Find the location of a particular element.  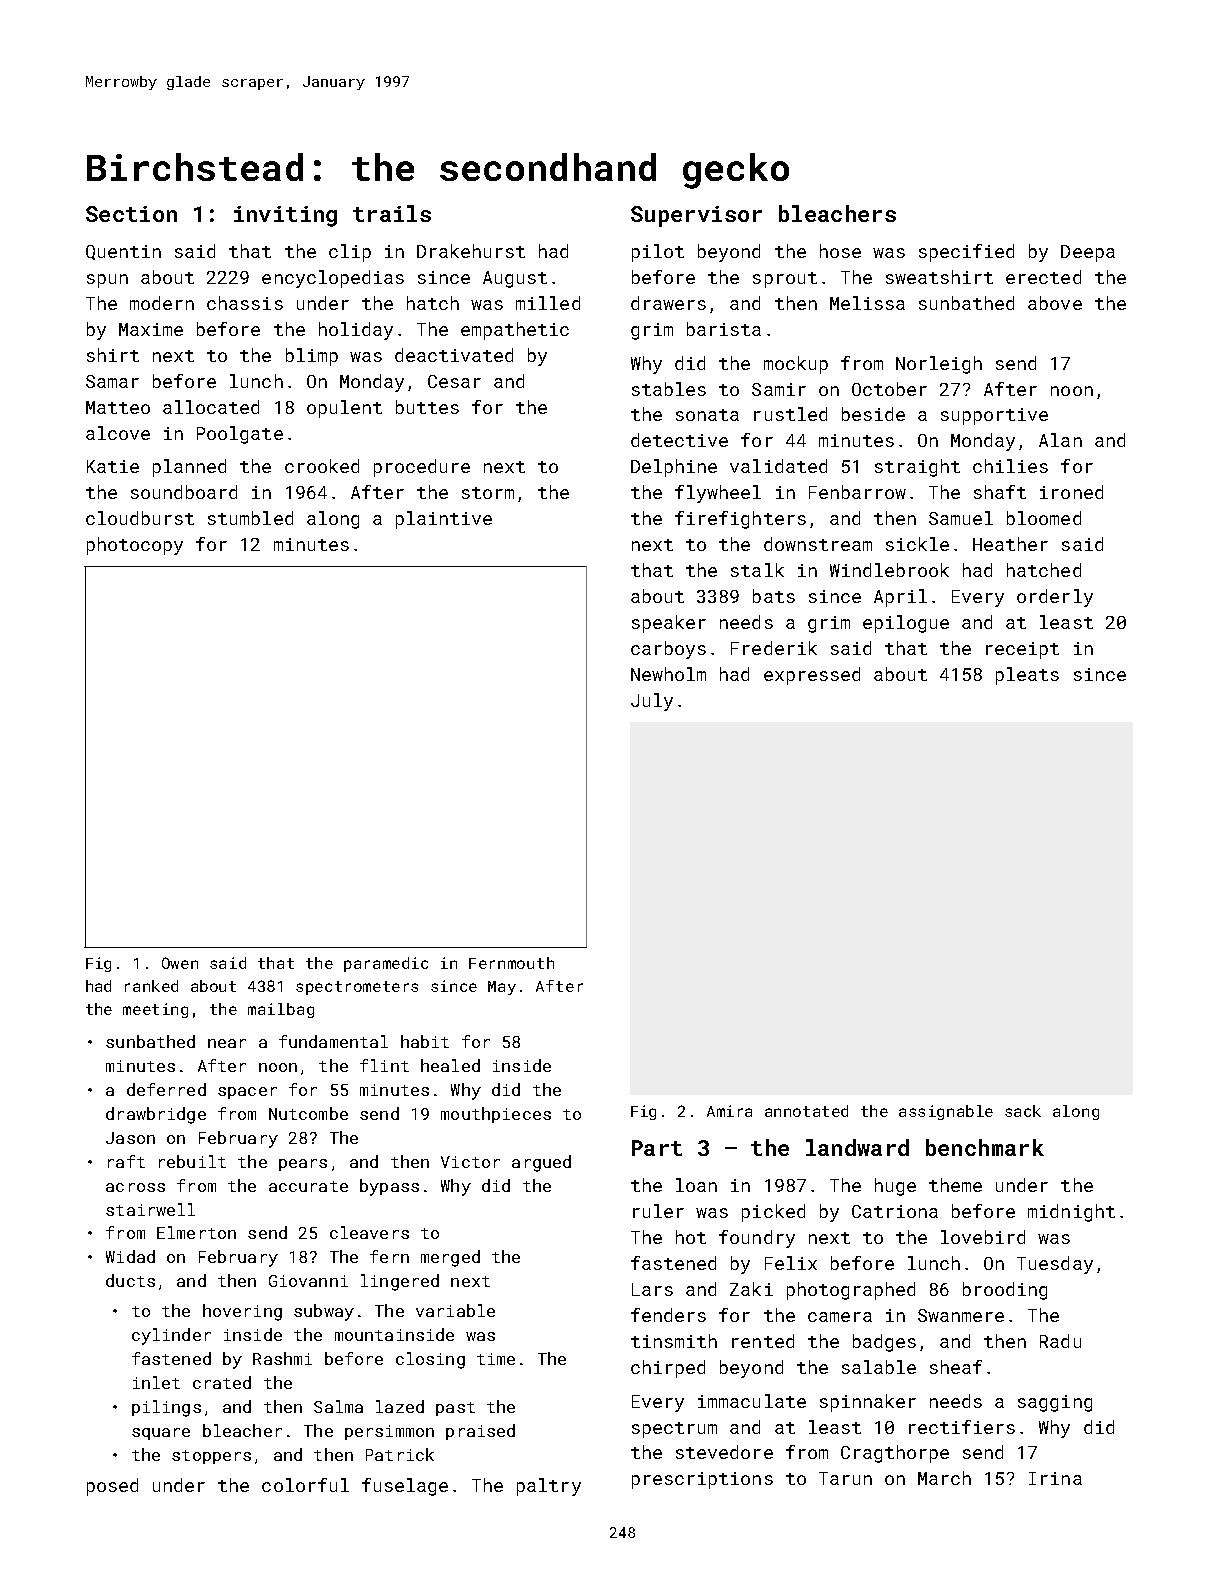

fundamental is located at coordinates (333, 1041).
